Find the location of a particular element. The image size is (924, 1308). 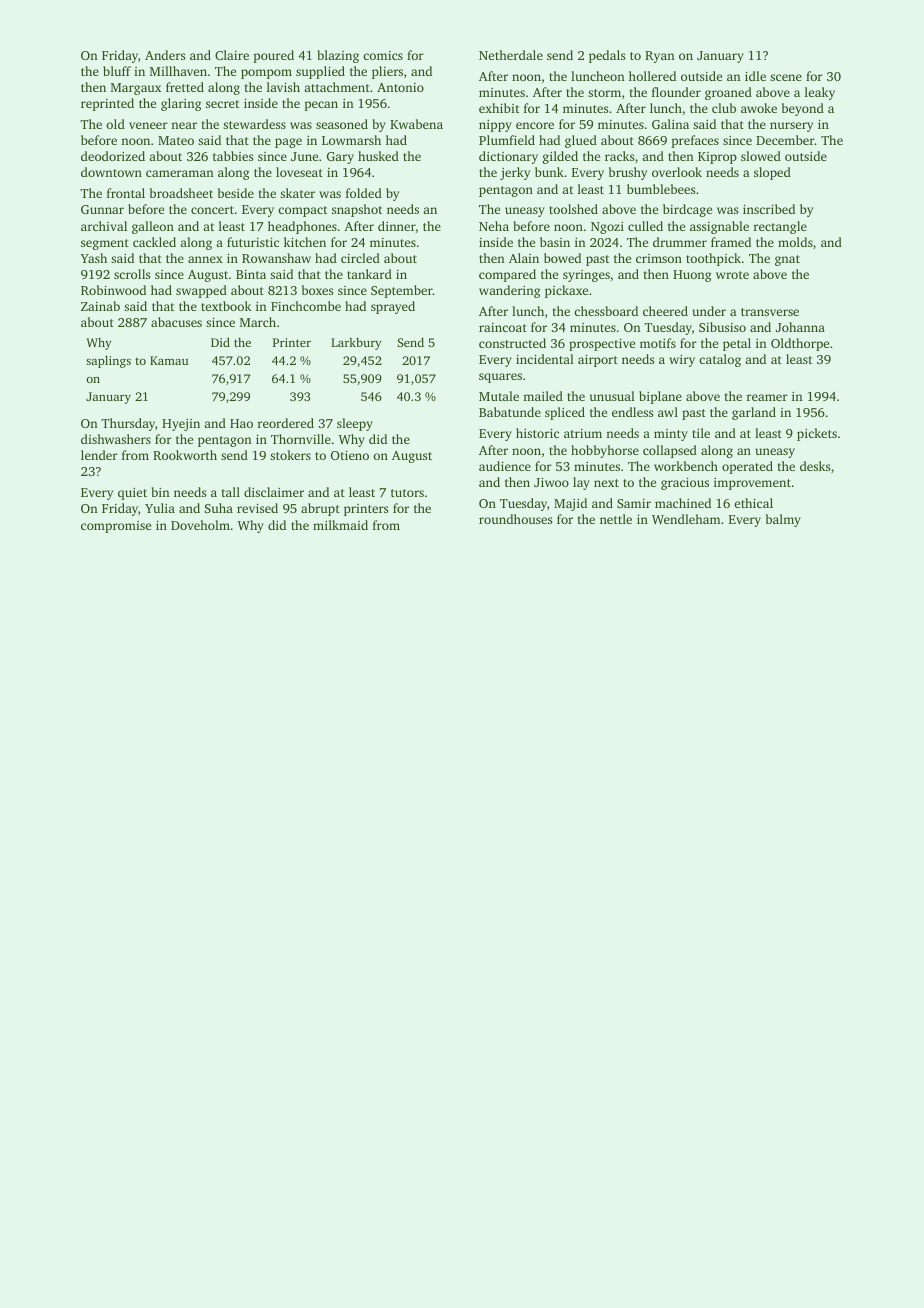

balmy is located at coordinates (783, 520).
